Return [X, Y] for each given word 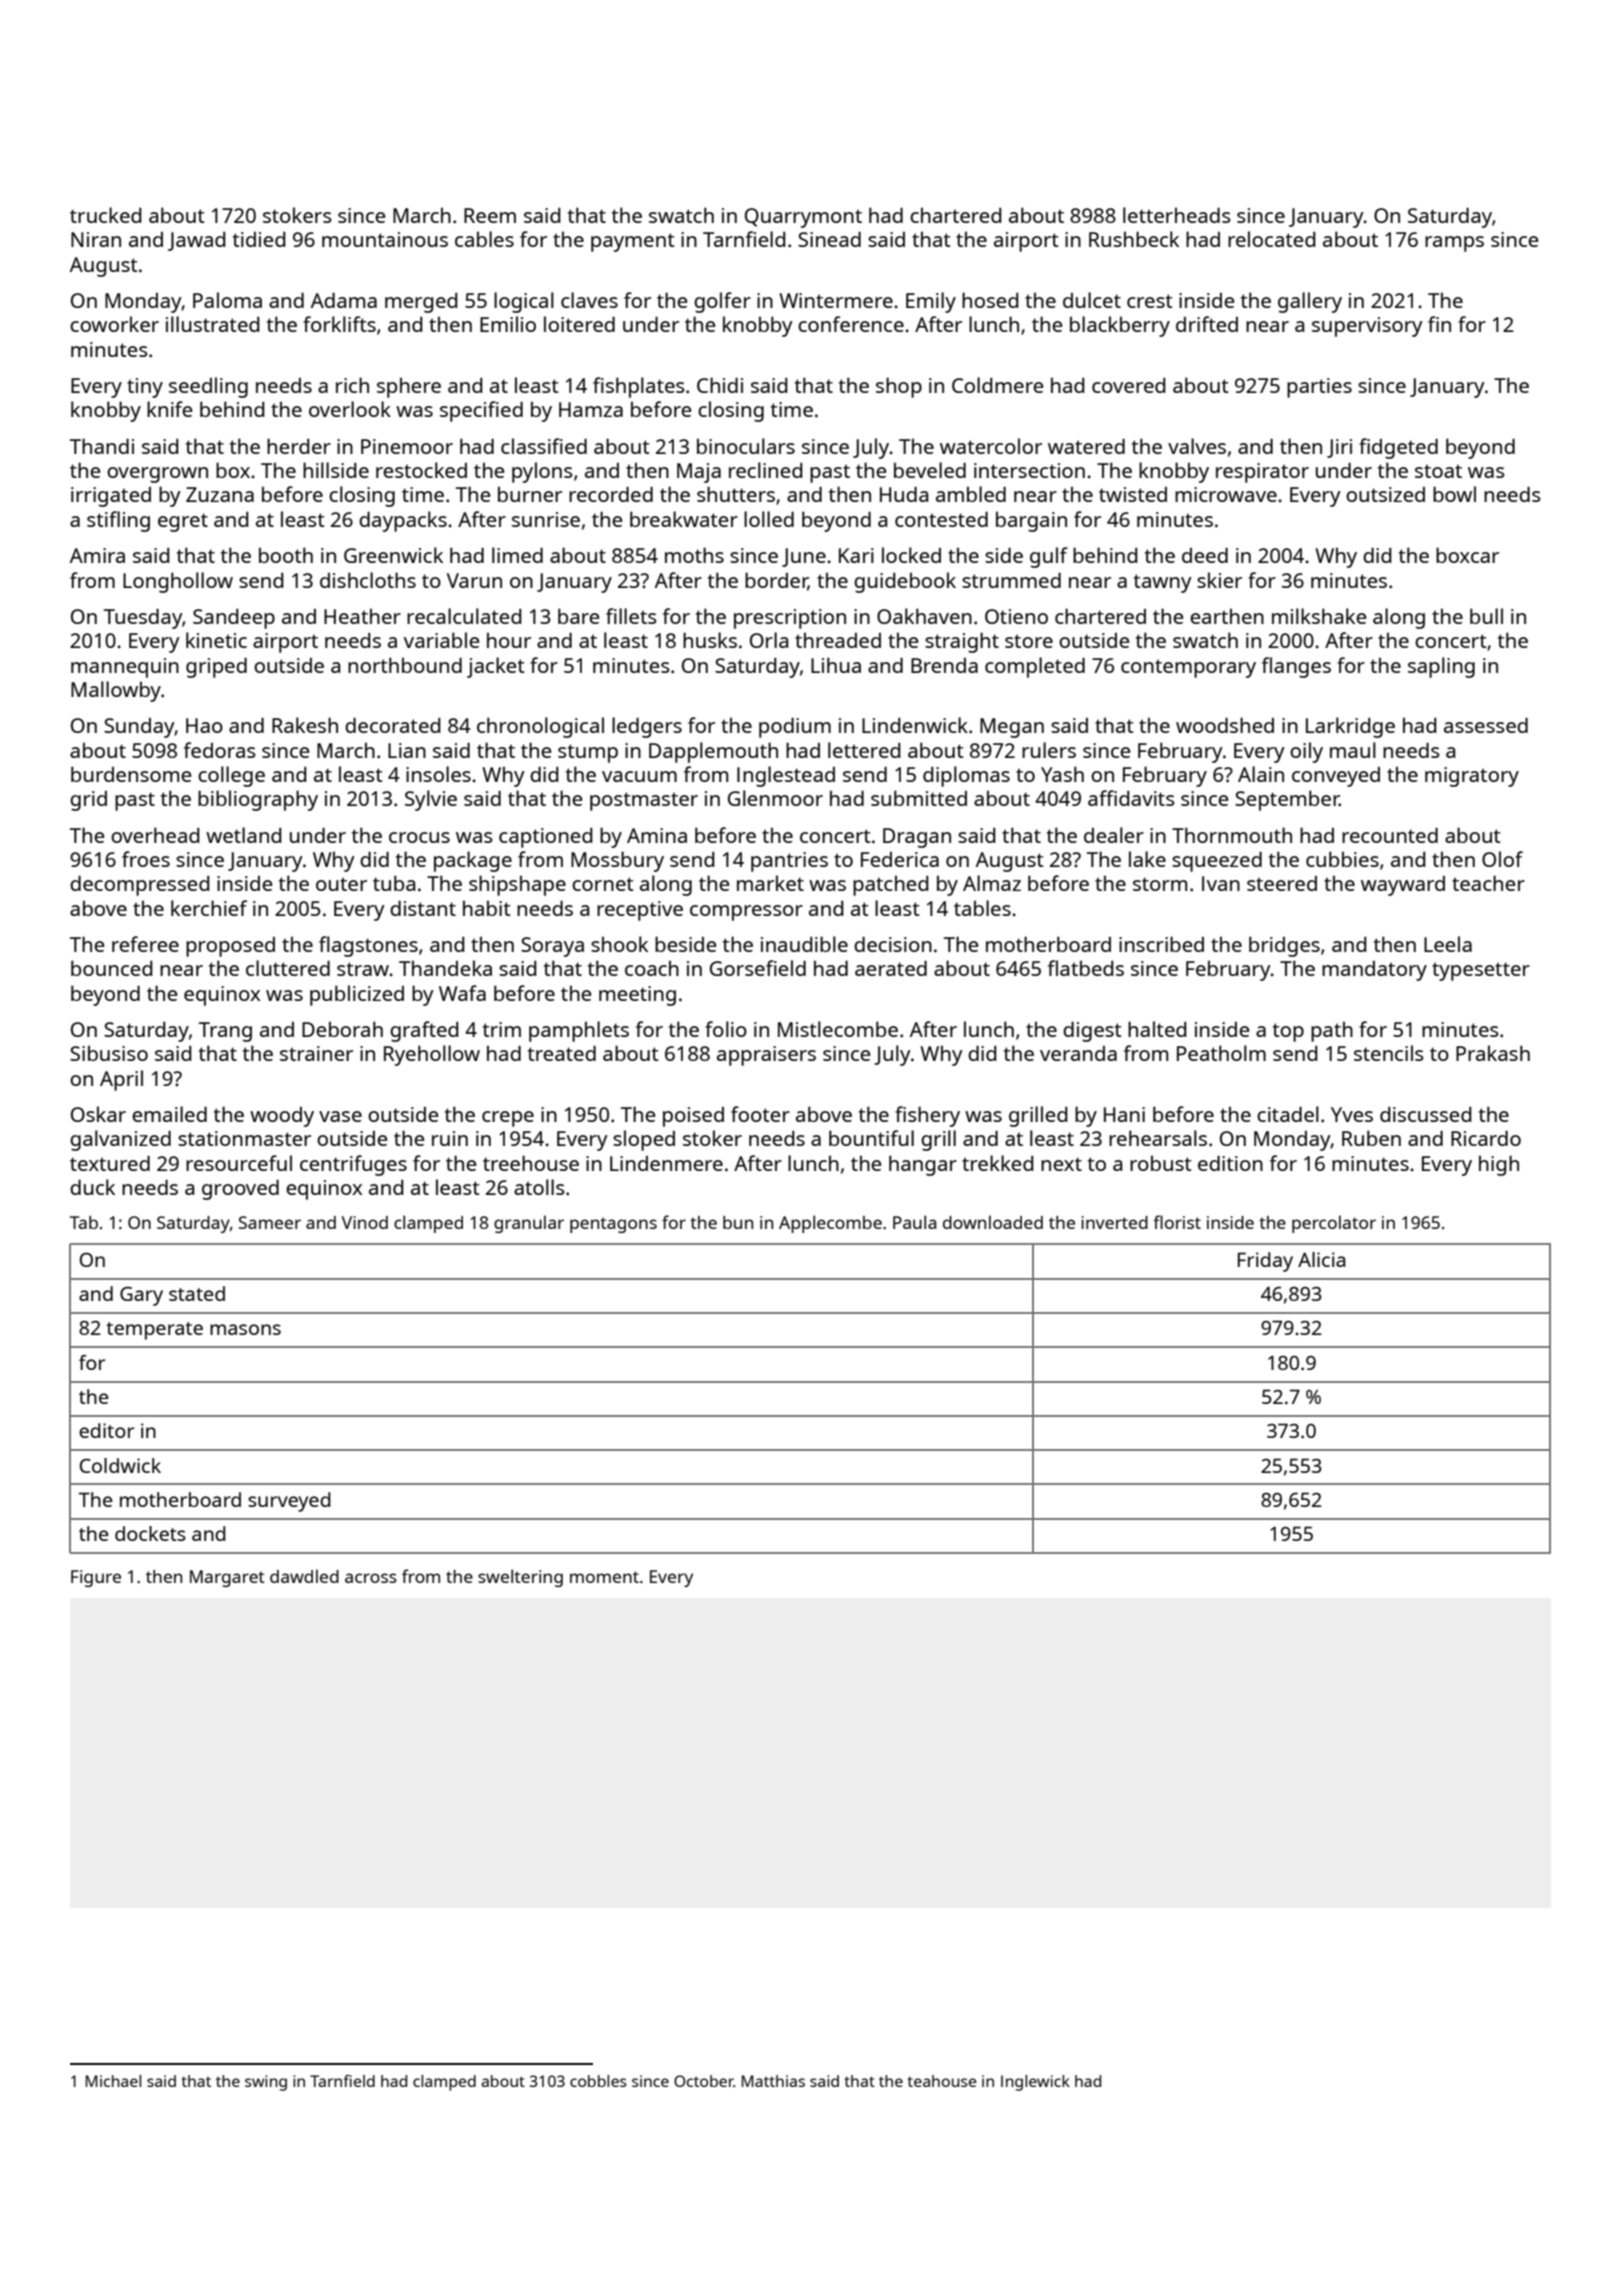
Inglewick [1035, 2083]
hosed [990, 300]
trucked [105, 215]
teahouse [942, 2081]
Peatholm [1221, 1053]
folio [726, 1029]
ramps [1454, 244]
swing [266, 2083]
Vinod [365, 1222]
